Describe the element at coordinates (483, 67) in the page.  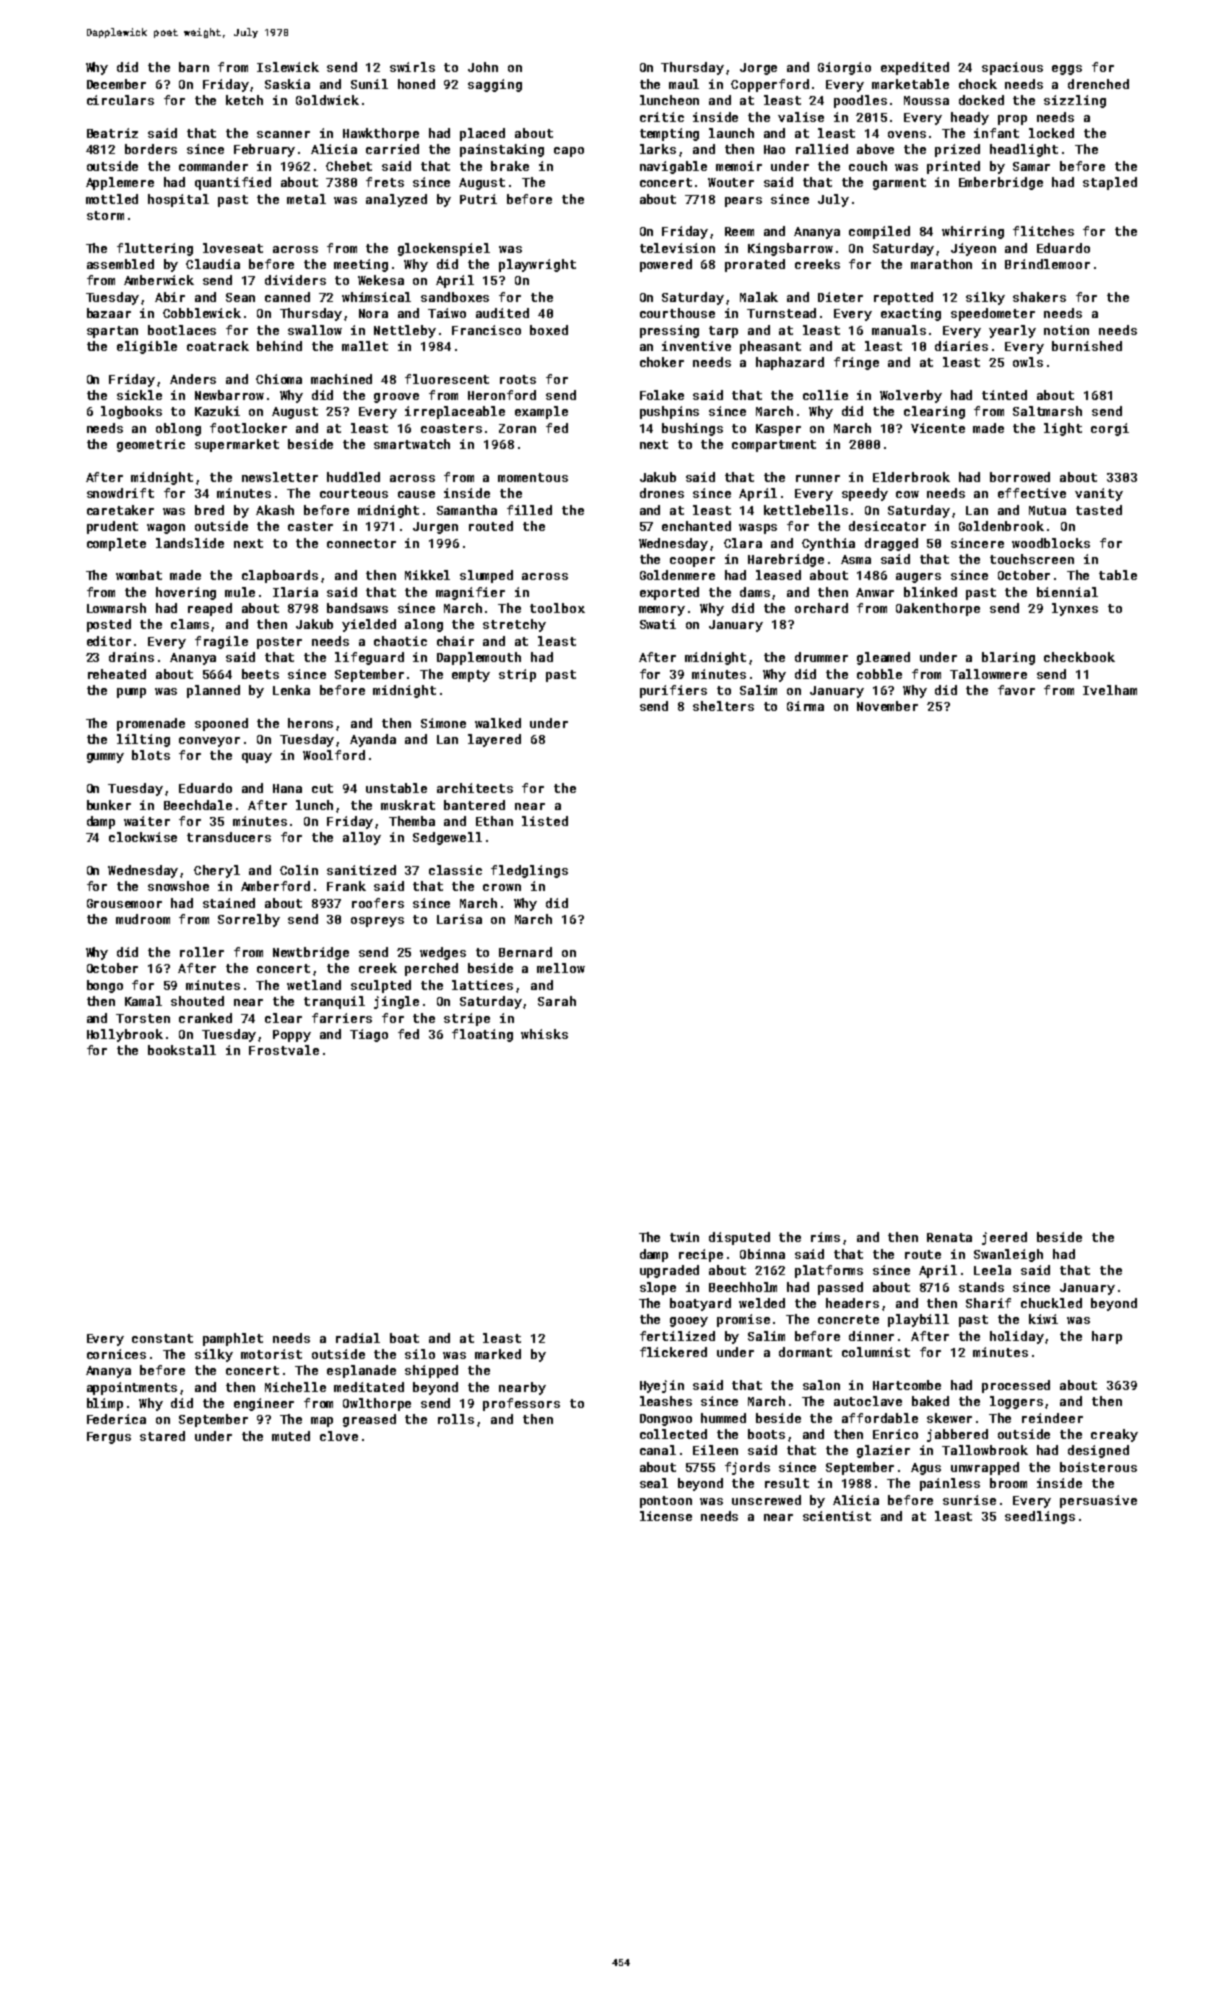
I see `John` at that location.
